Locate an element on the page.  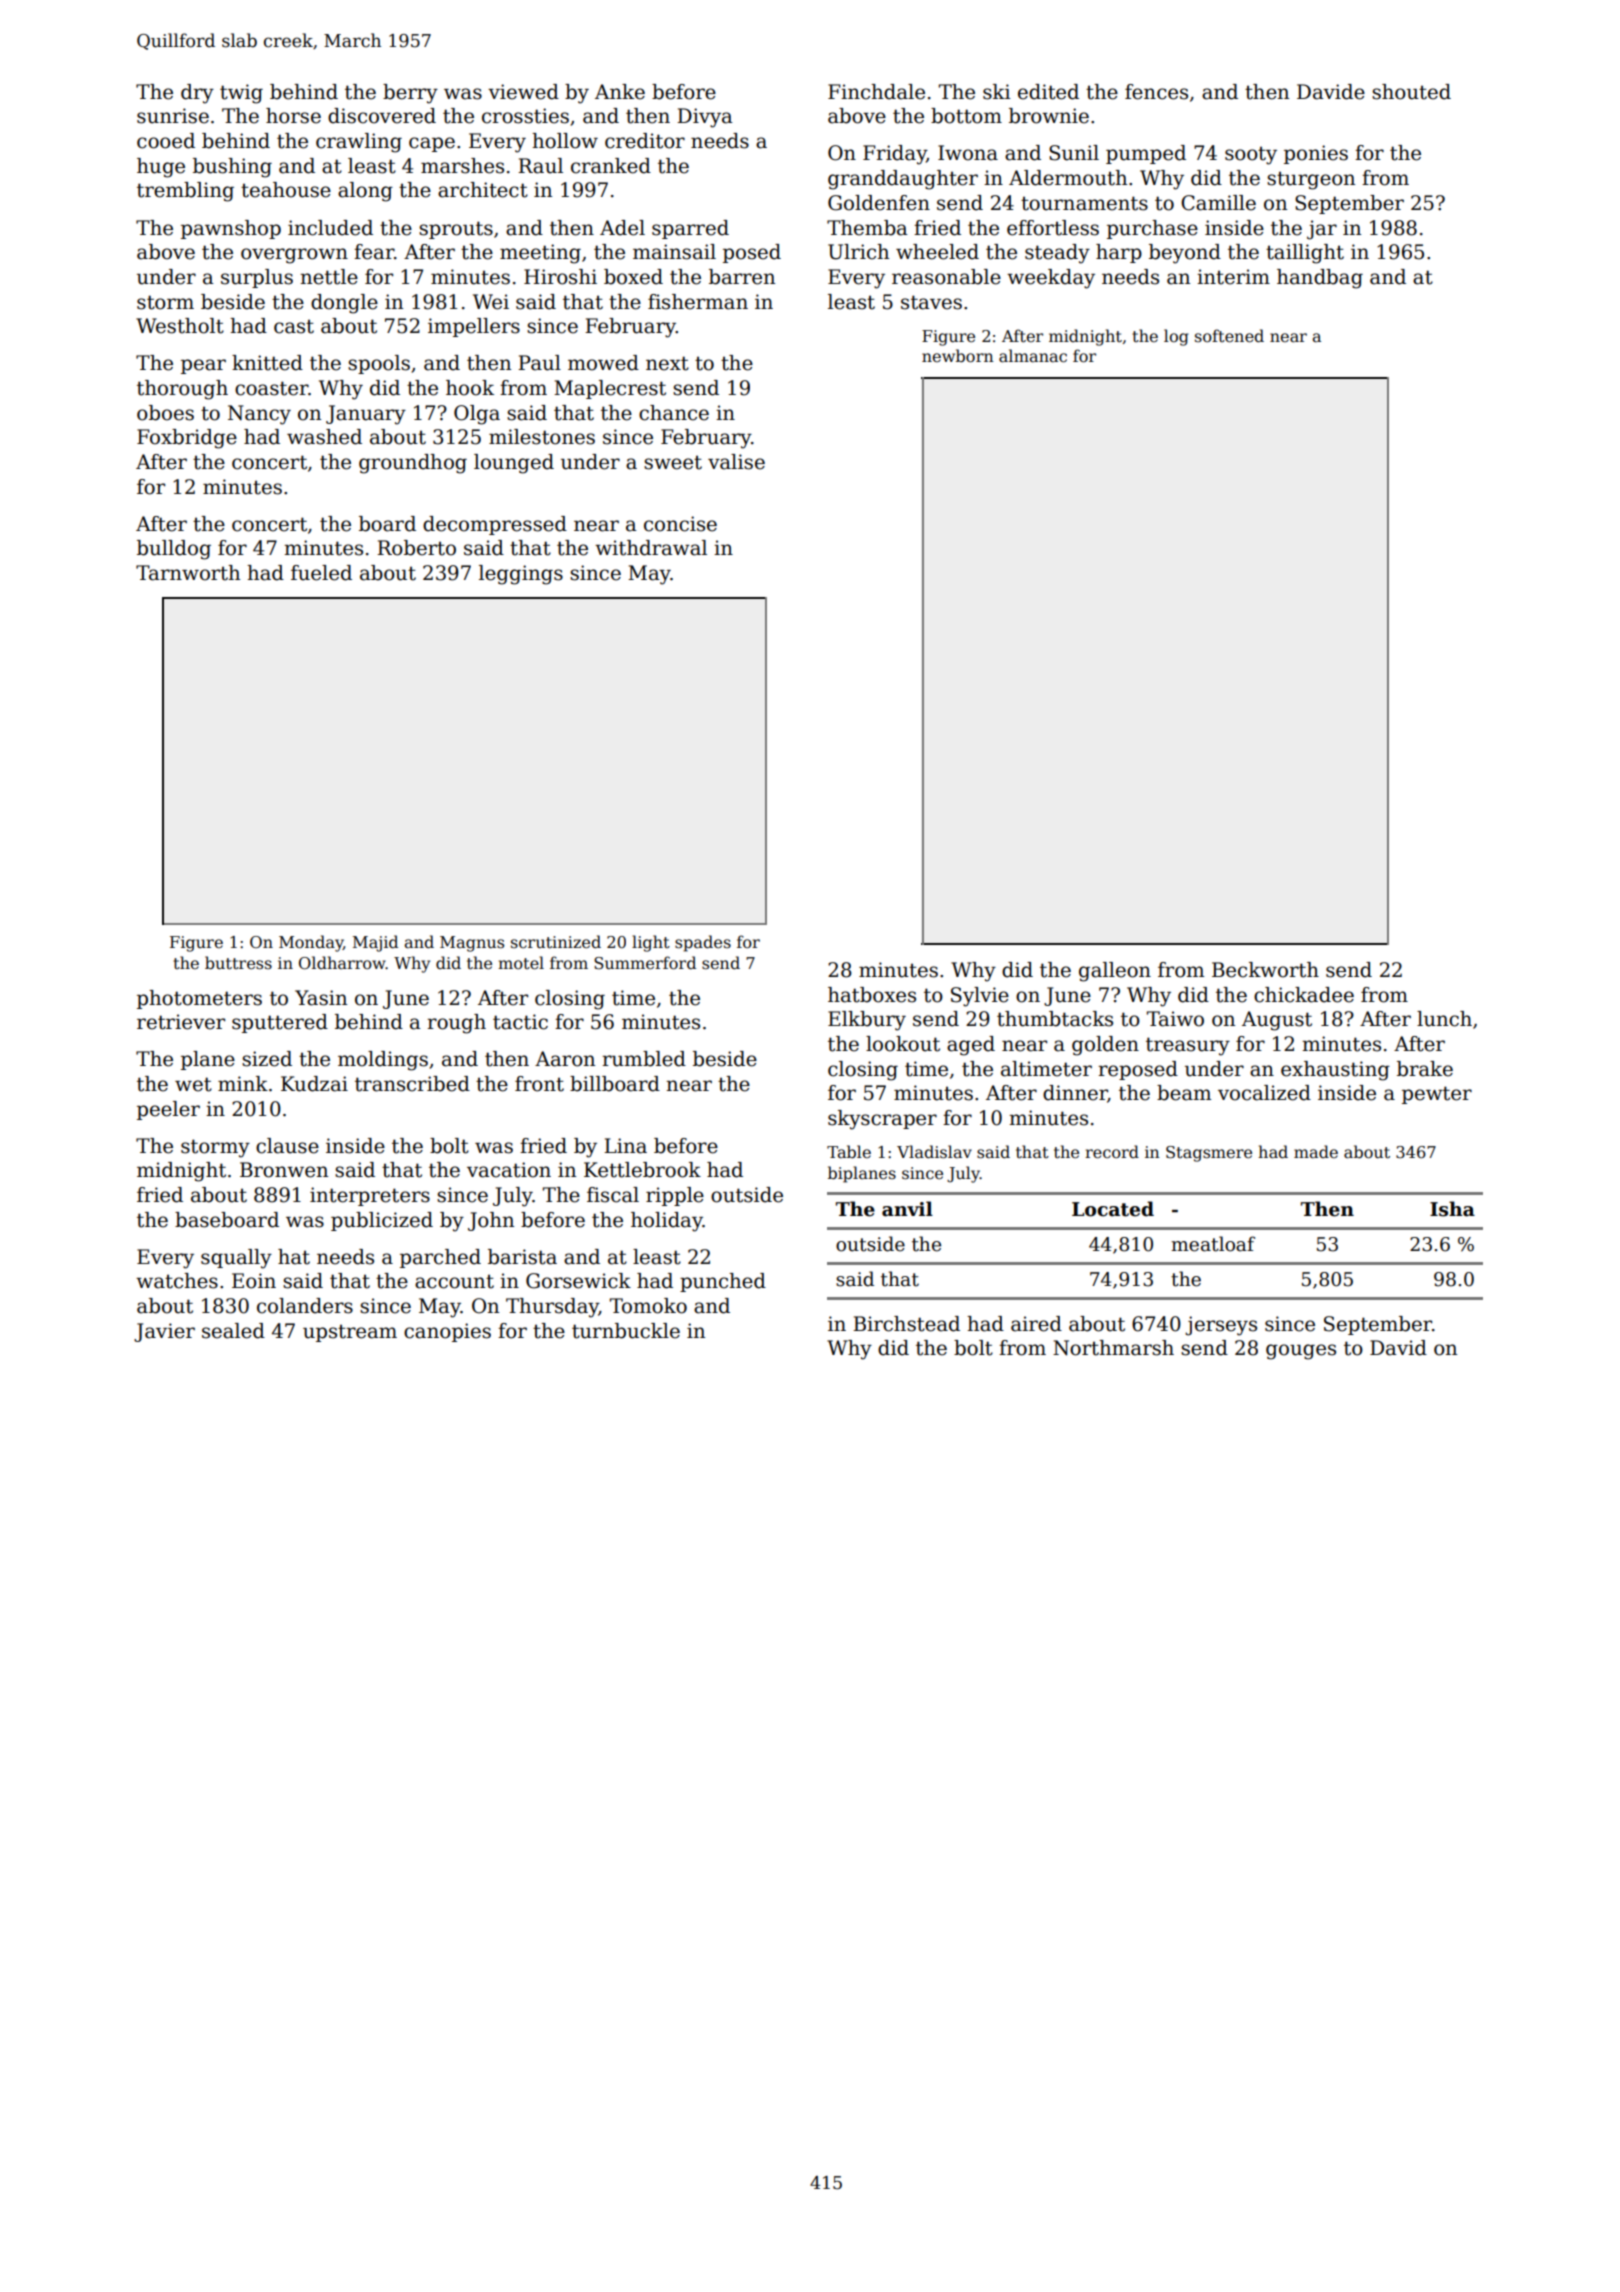
Wei is located at coordinates (491, 302).
